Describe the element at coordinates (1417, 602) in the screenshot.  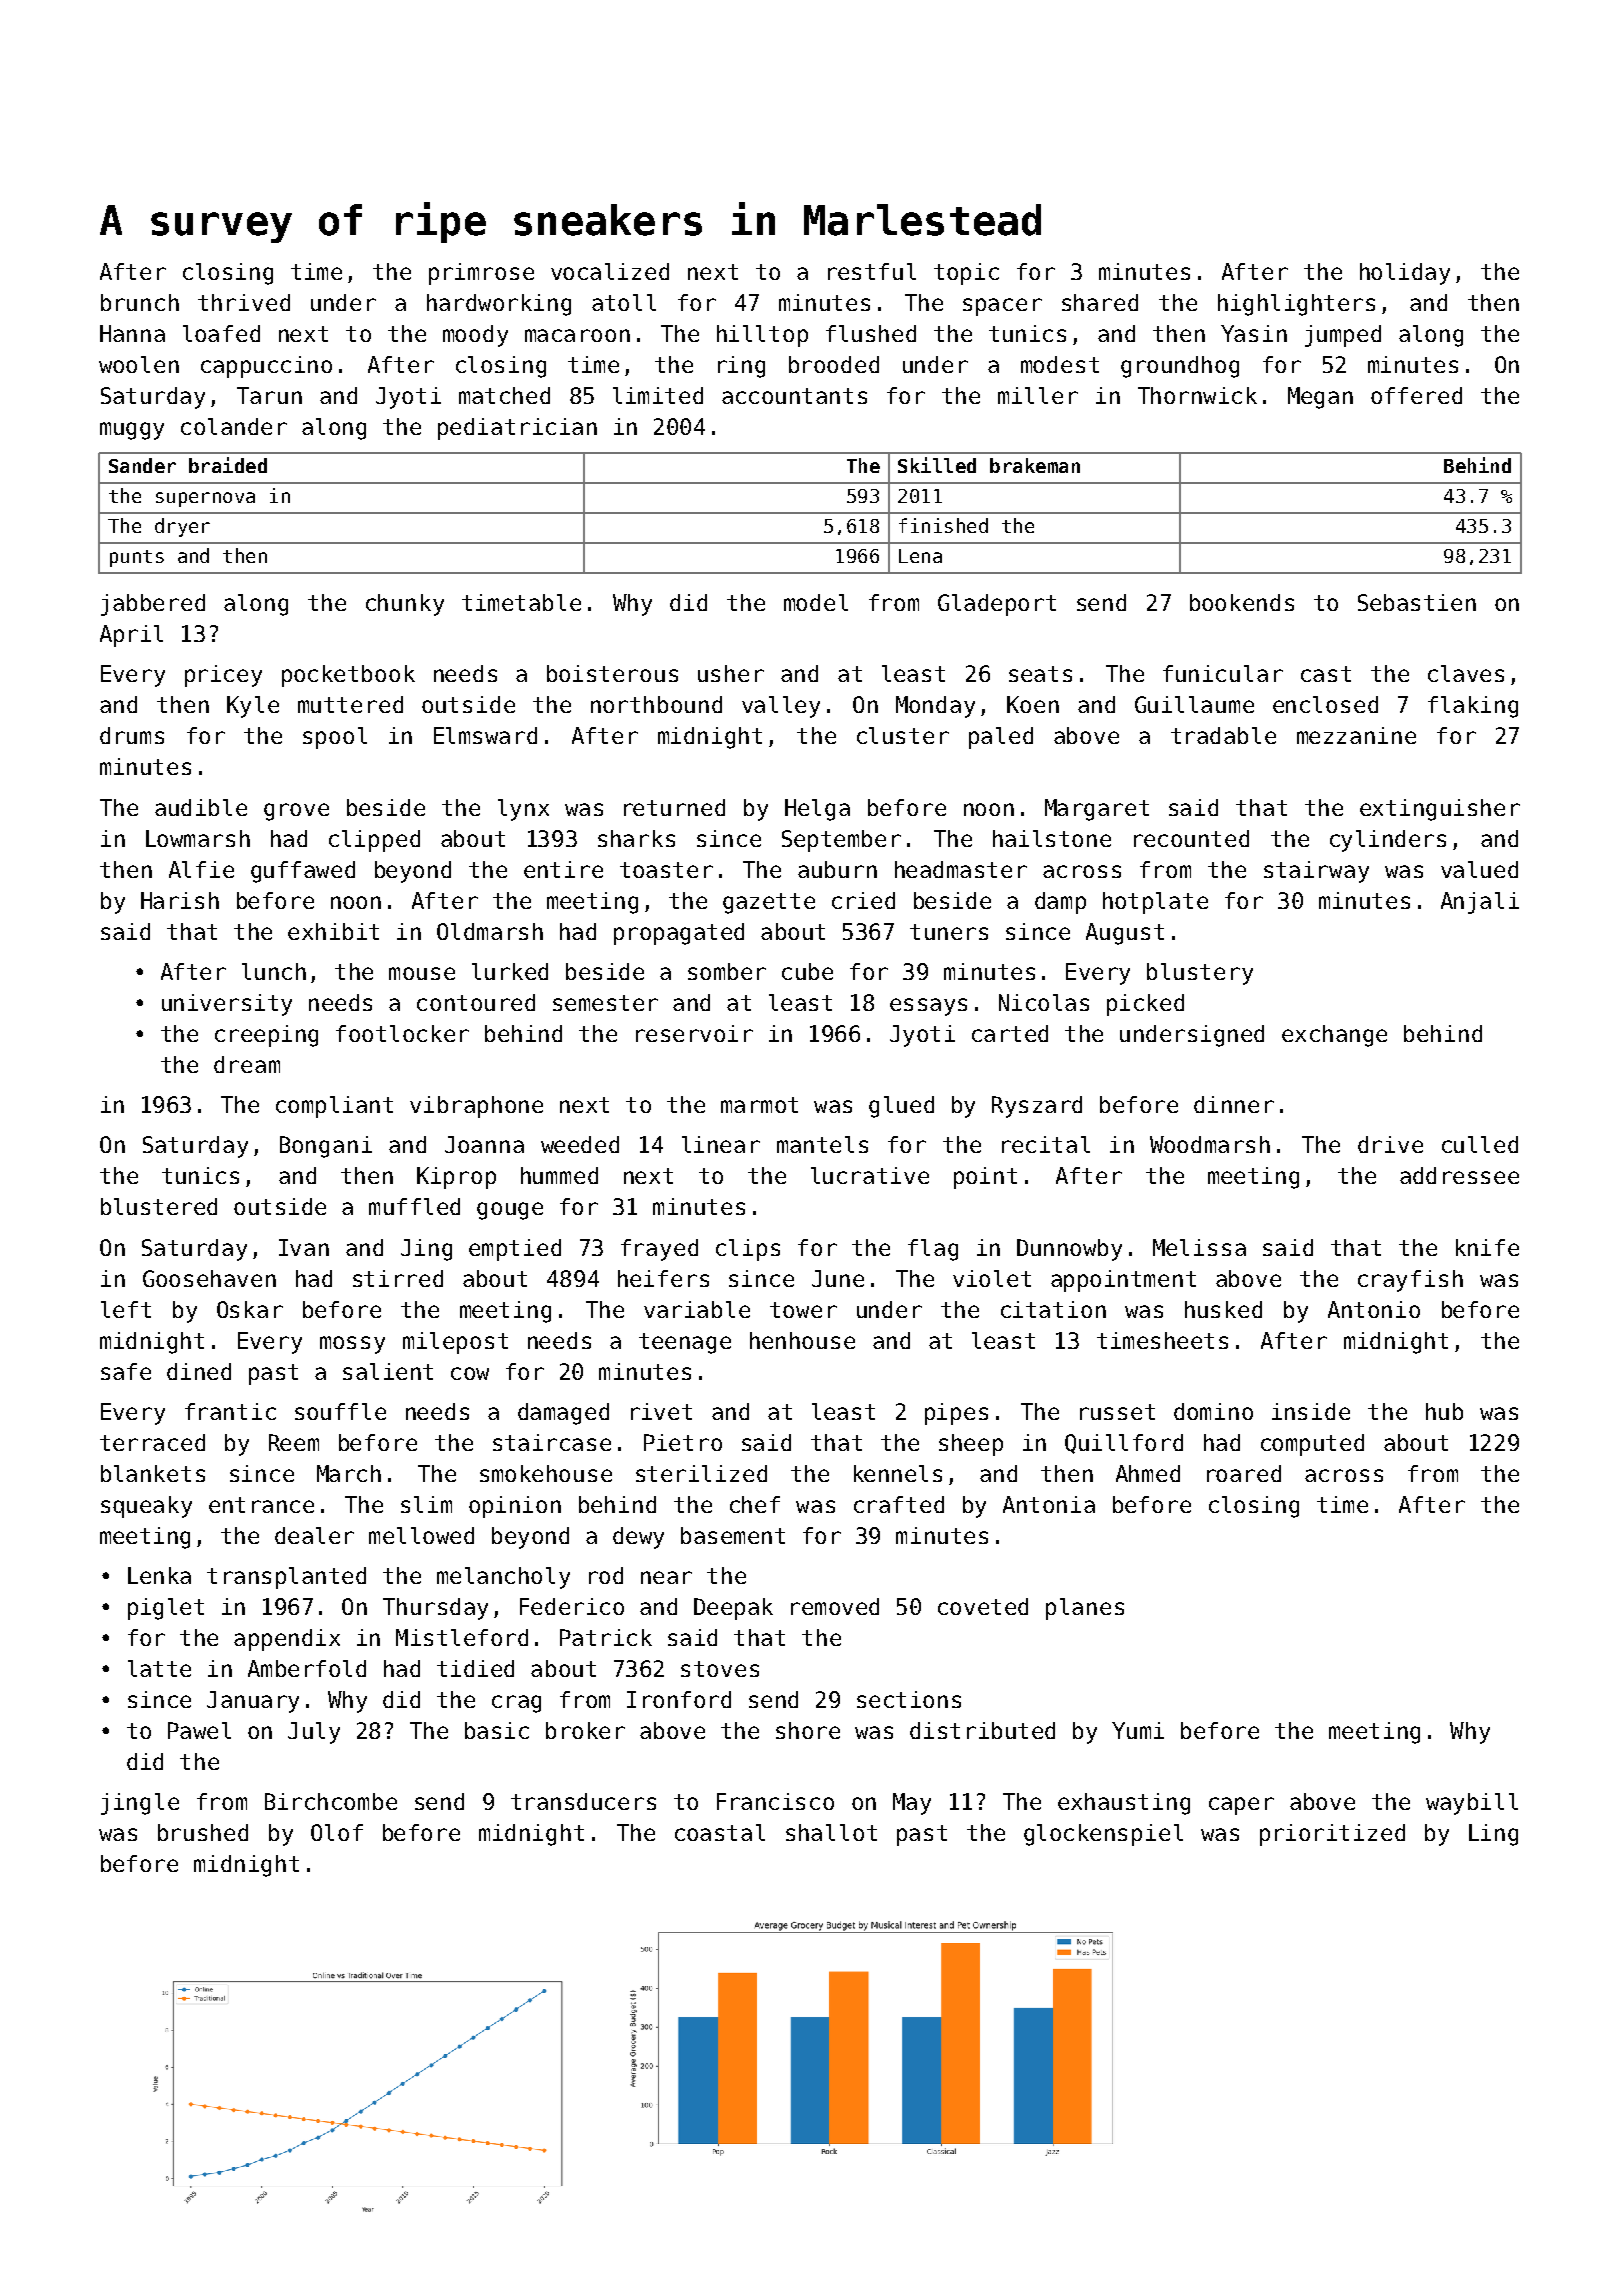
I see `Sebastien` at that location.
